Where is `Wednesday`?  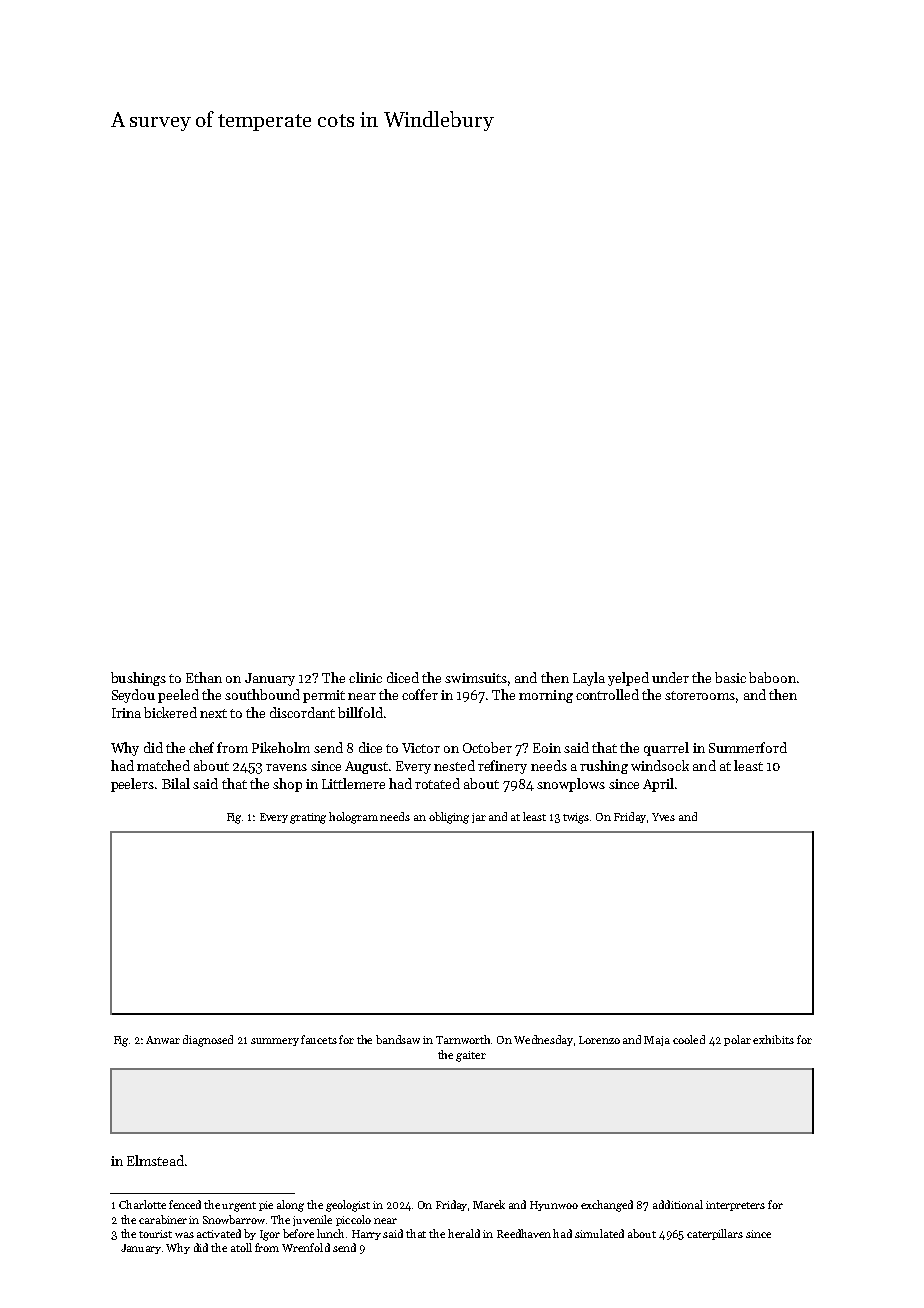 Wednesday is located at coordinates (543, 1040).
